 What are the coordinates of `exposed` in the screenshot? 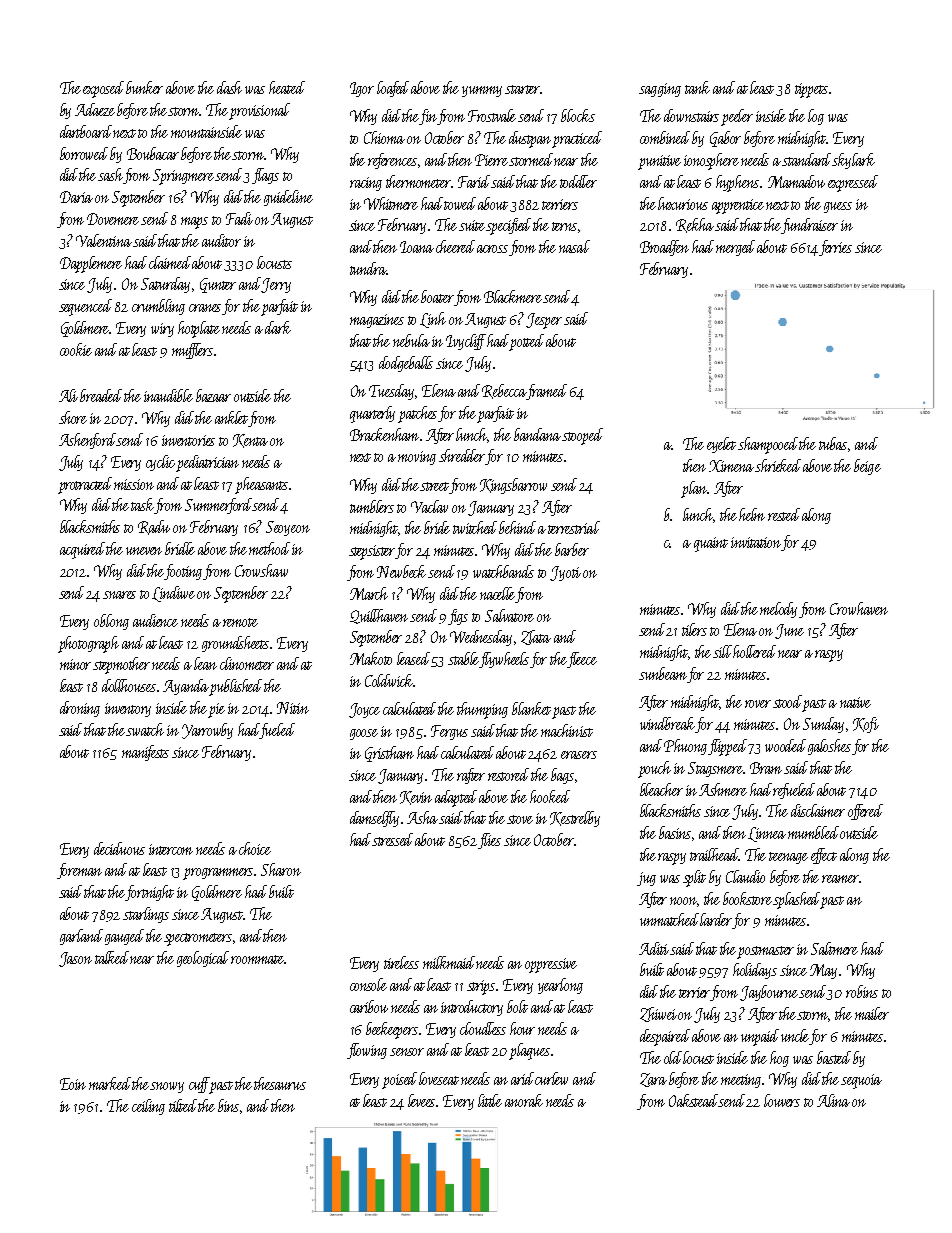 It's located at (103, 89).
